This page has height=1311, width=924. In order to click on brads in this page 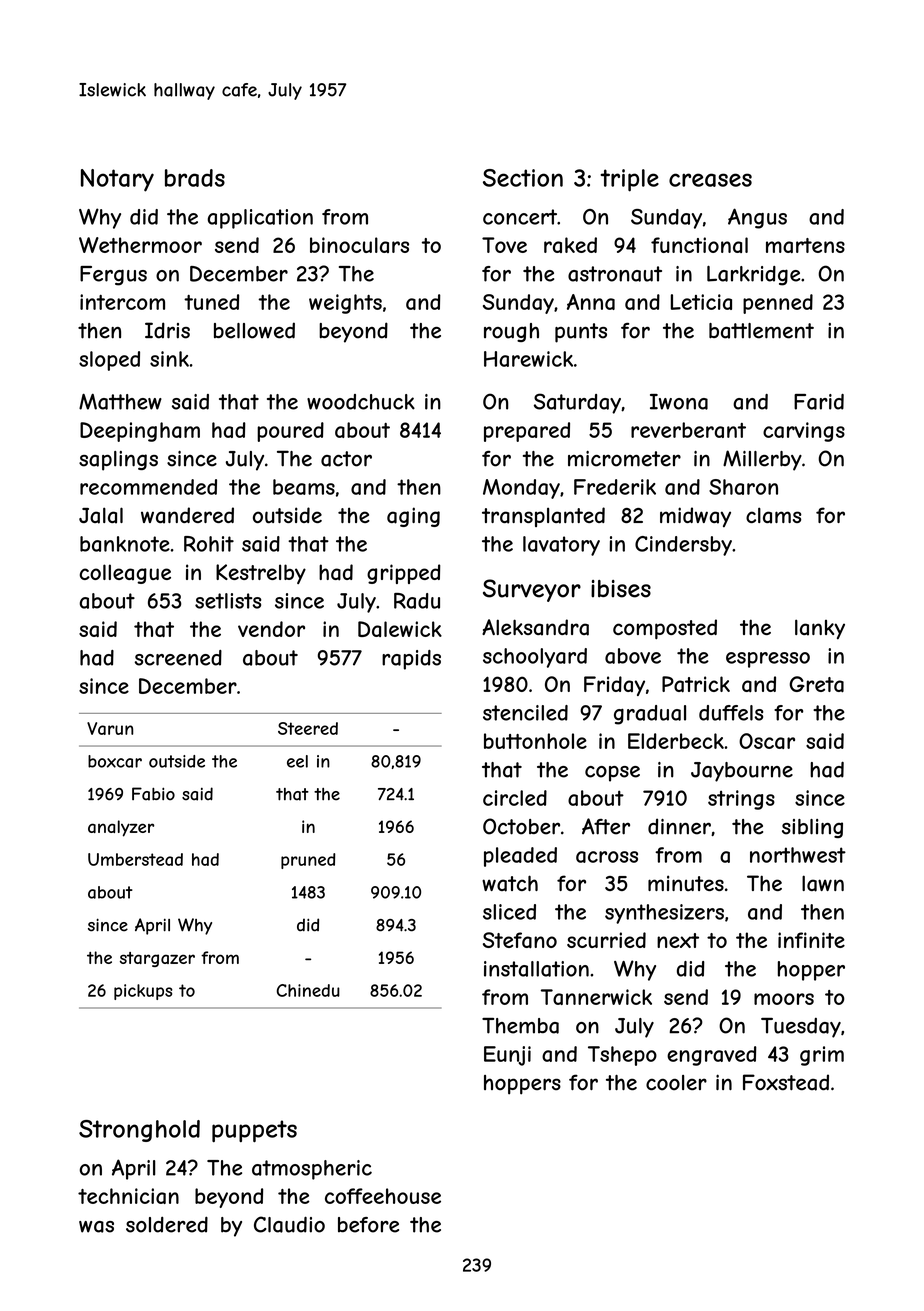, I will do `click(195, 178)`.
